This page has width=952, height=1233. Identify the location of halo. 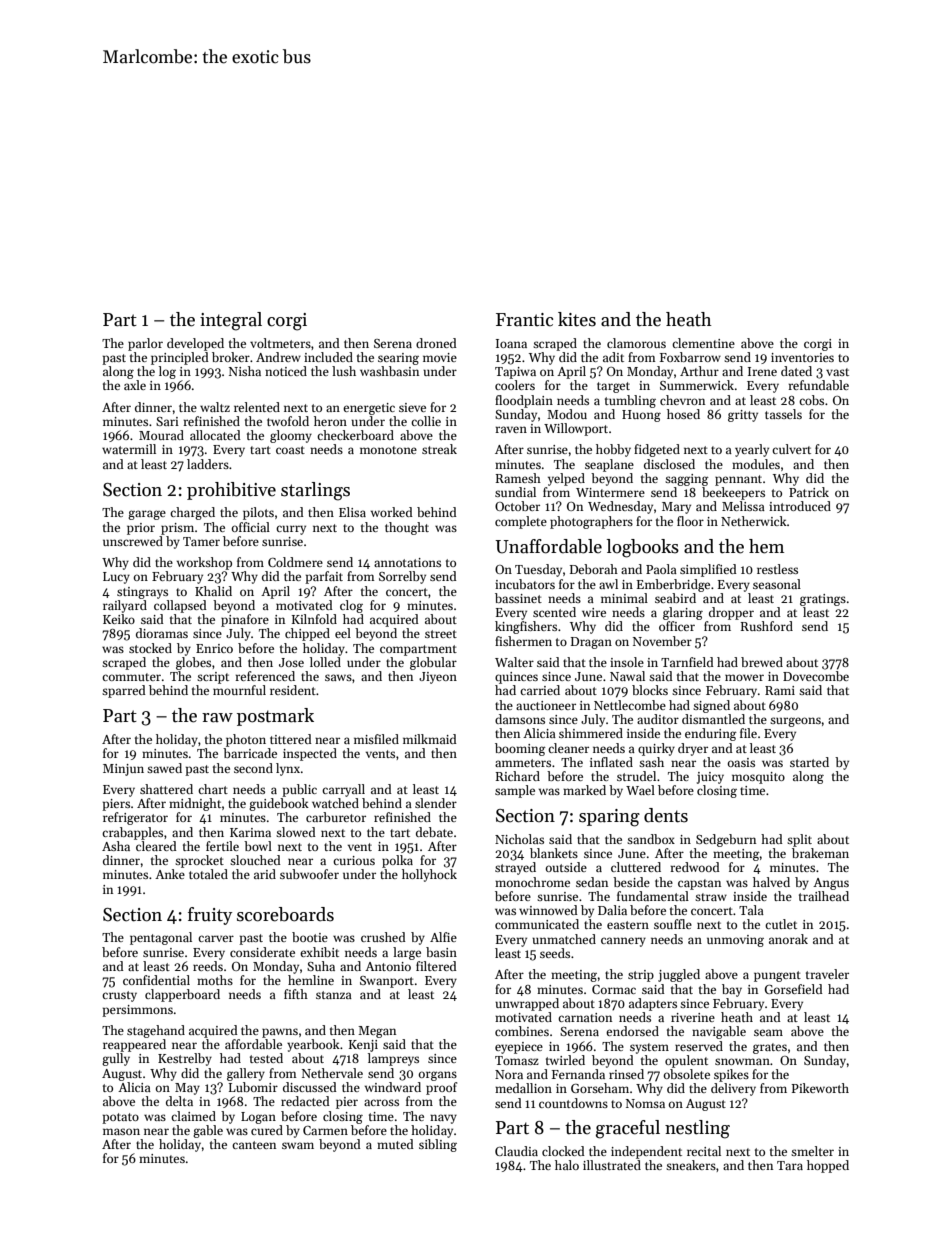
(567, 1165).
